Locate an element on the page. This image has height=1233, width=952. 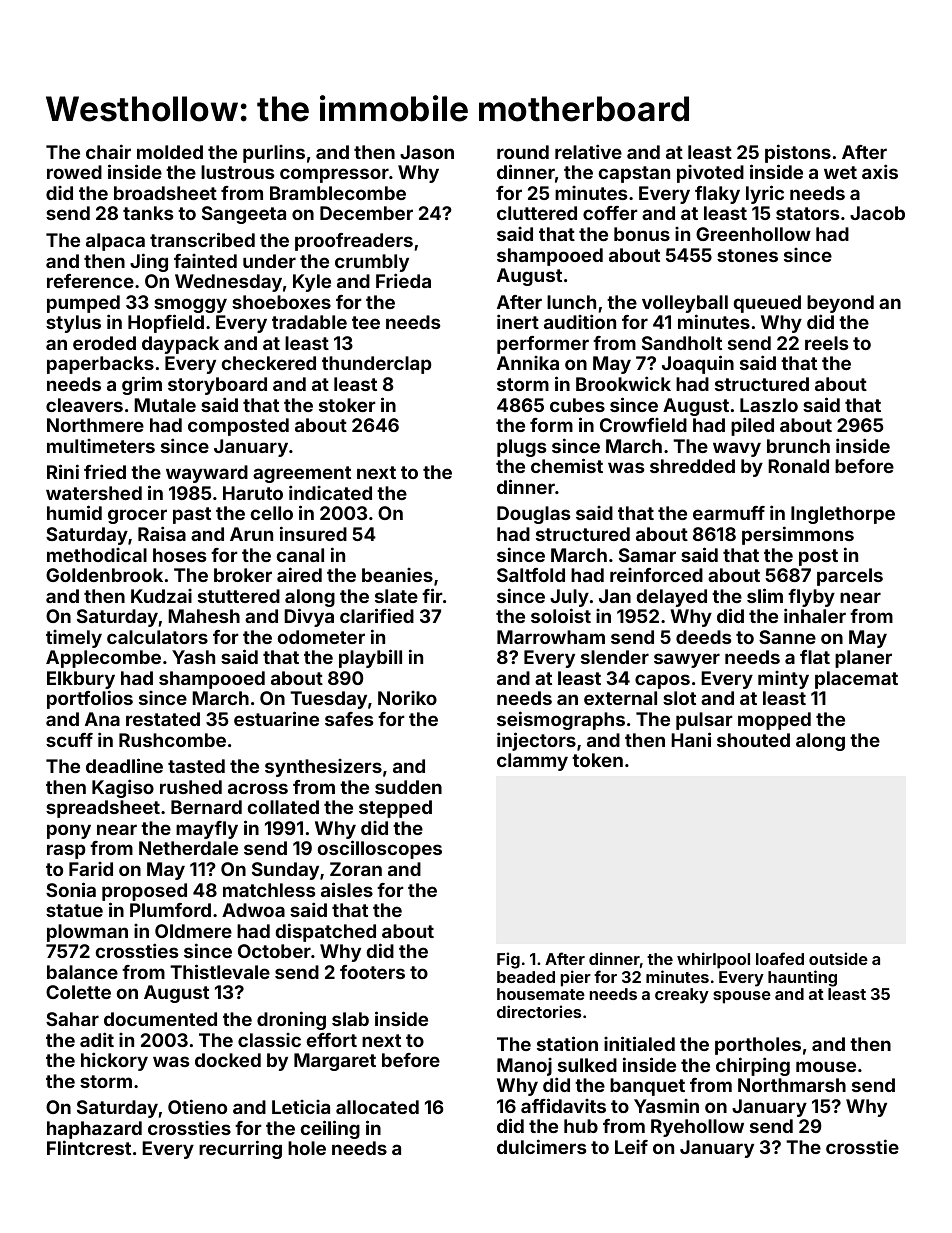
fir is located at coordinates (432, 595).
